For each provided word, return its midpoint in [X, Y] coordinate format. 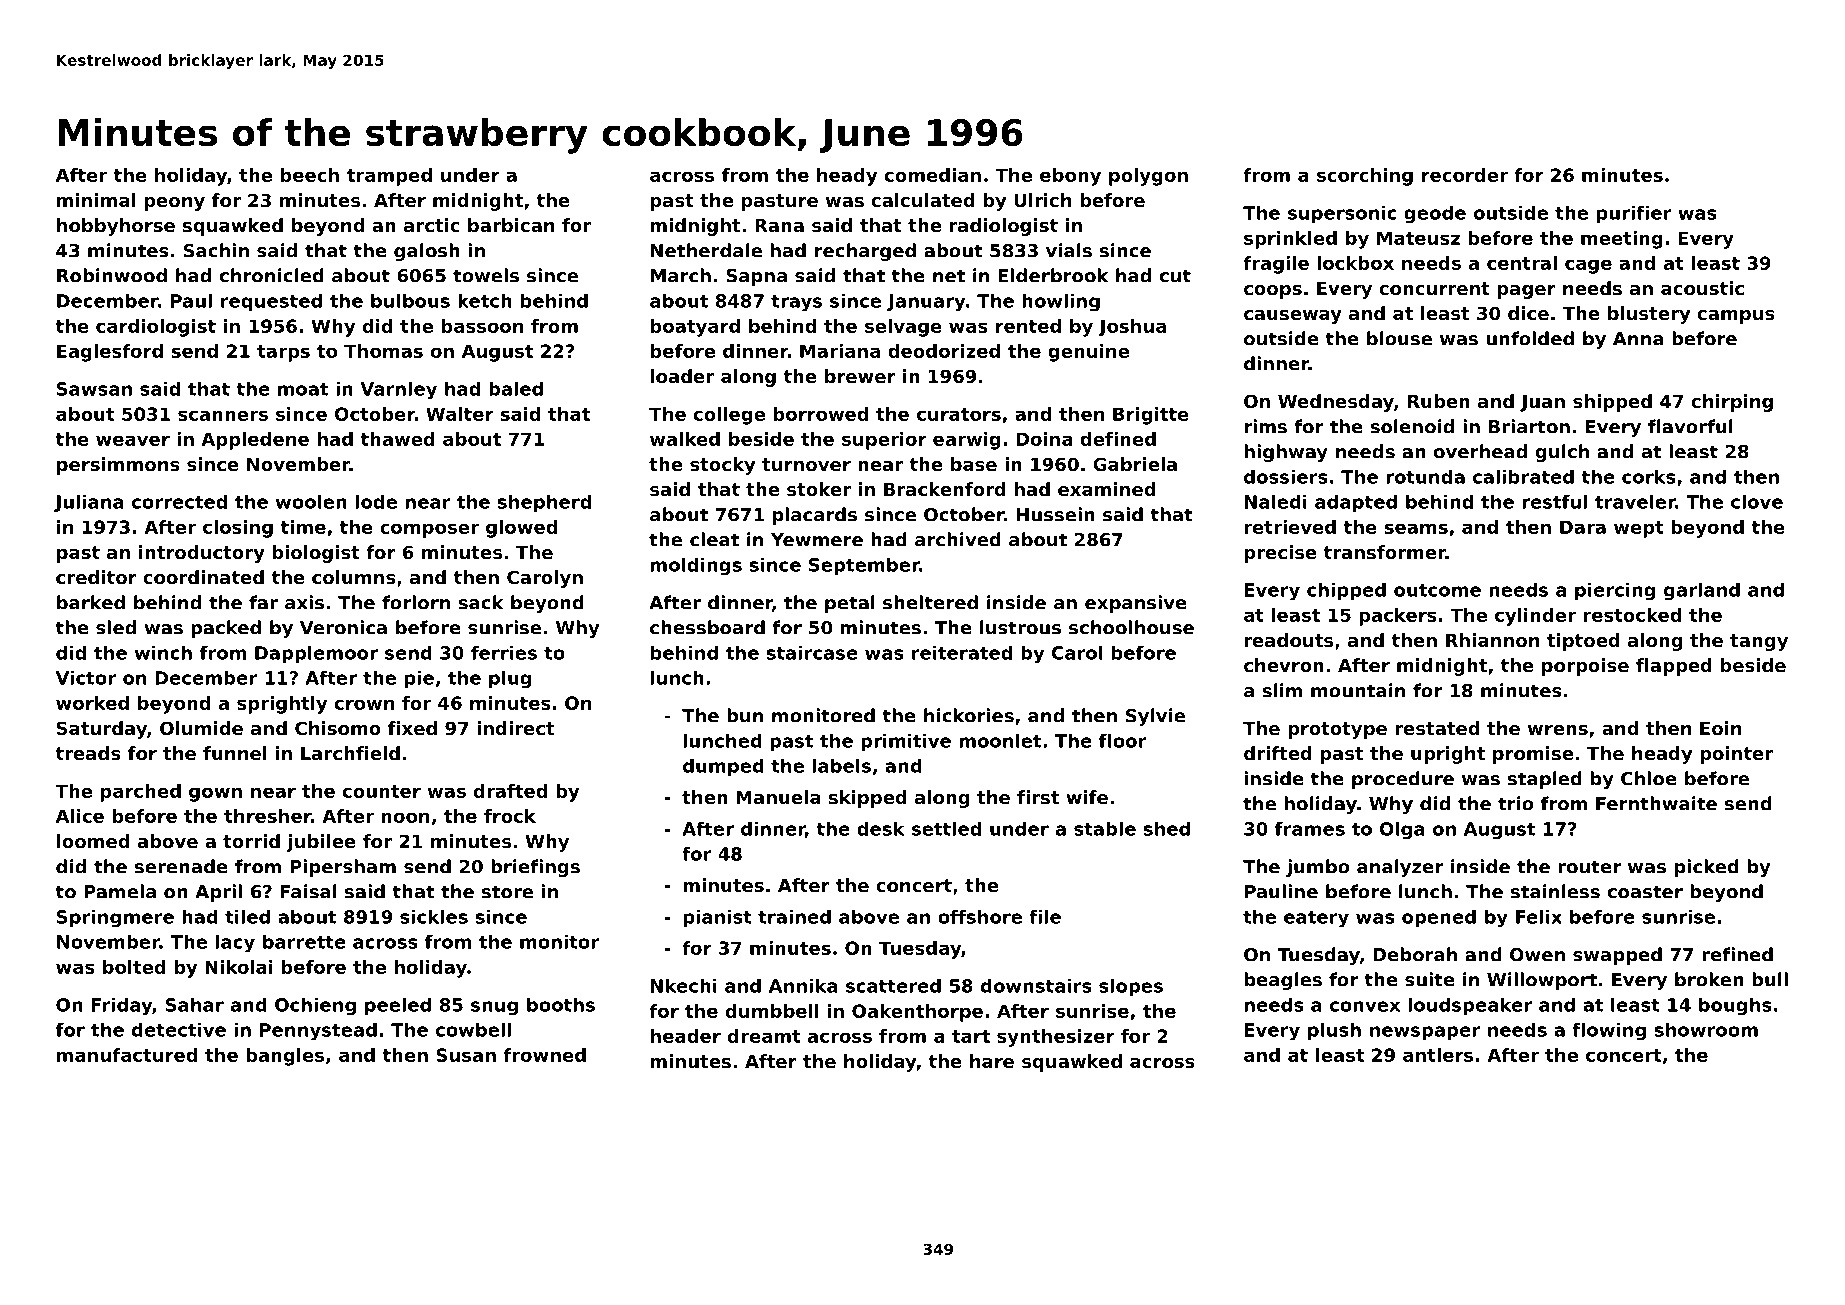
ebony [1070, 177]
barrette [304, 942]
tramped [389, 177]
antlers [1438, 1055]
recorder [1465, 175]
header [686, 1036]
